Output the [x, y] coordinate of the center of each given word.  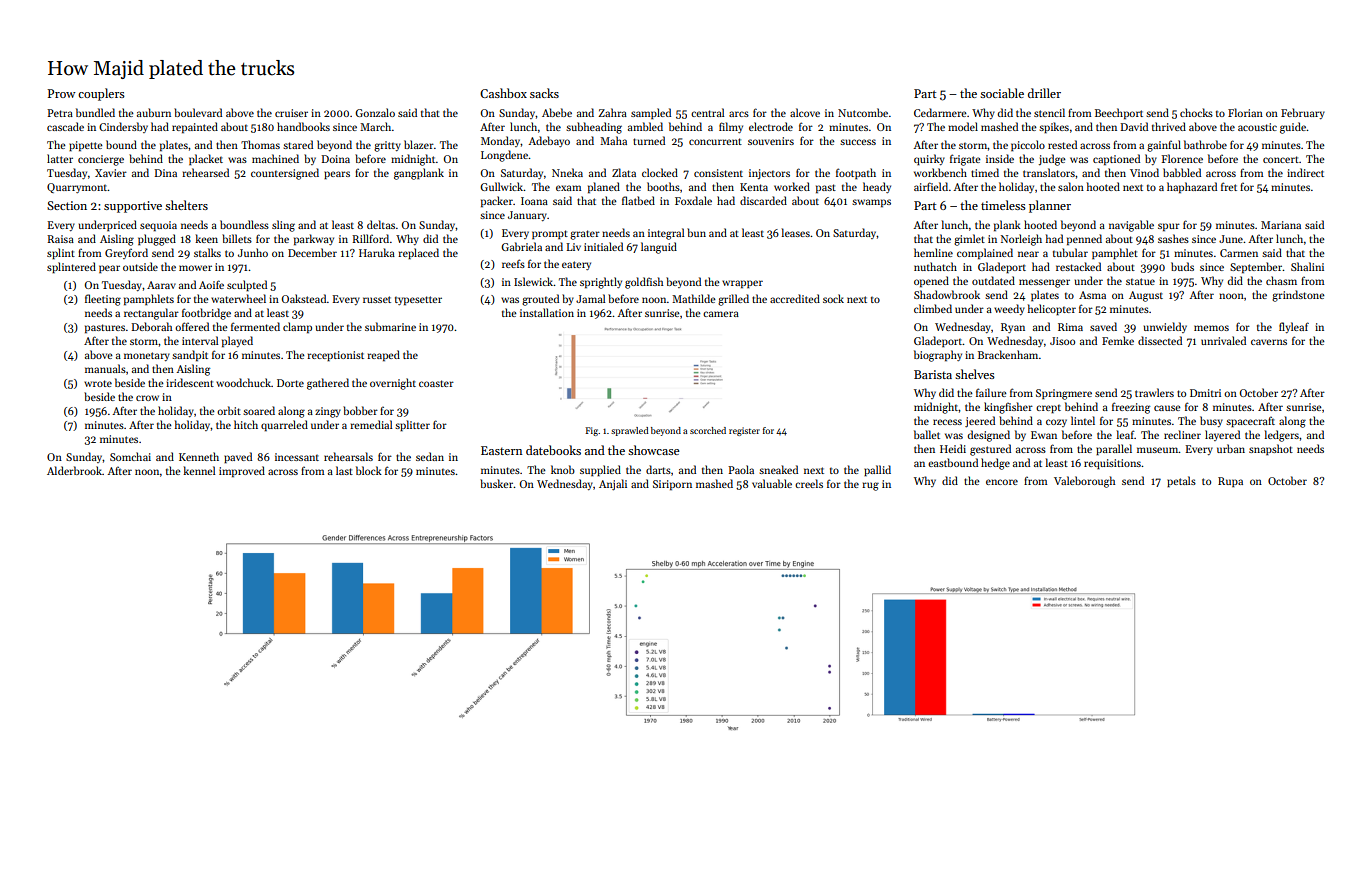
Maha [613, 140]
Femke [1118, 340]
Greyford [126, 253]
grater [585, 235]
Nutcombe [863, 112]
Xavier [111, 173]
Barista [933, 374]
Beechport [1119, 113]
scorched [708, 430]
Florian [1245, 112]
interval [200, 340]
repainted [195, 127]
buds [1182, 266]
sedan [430, 456]
